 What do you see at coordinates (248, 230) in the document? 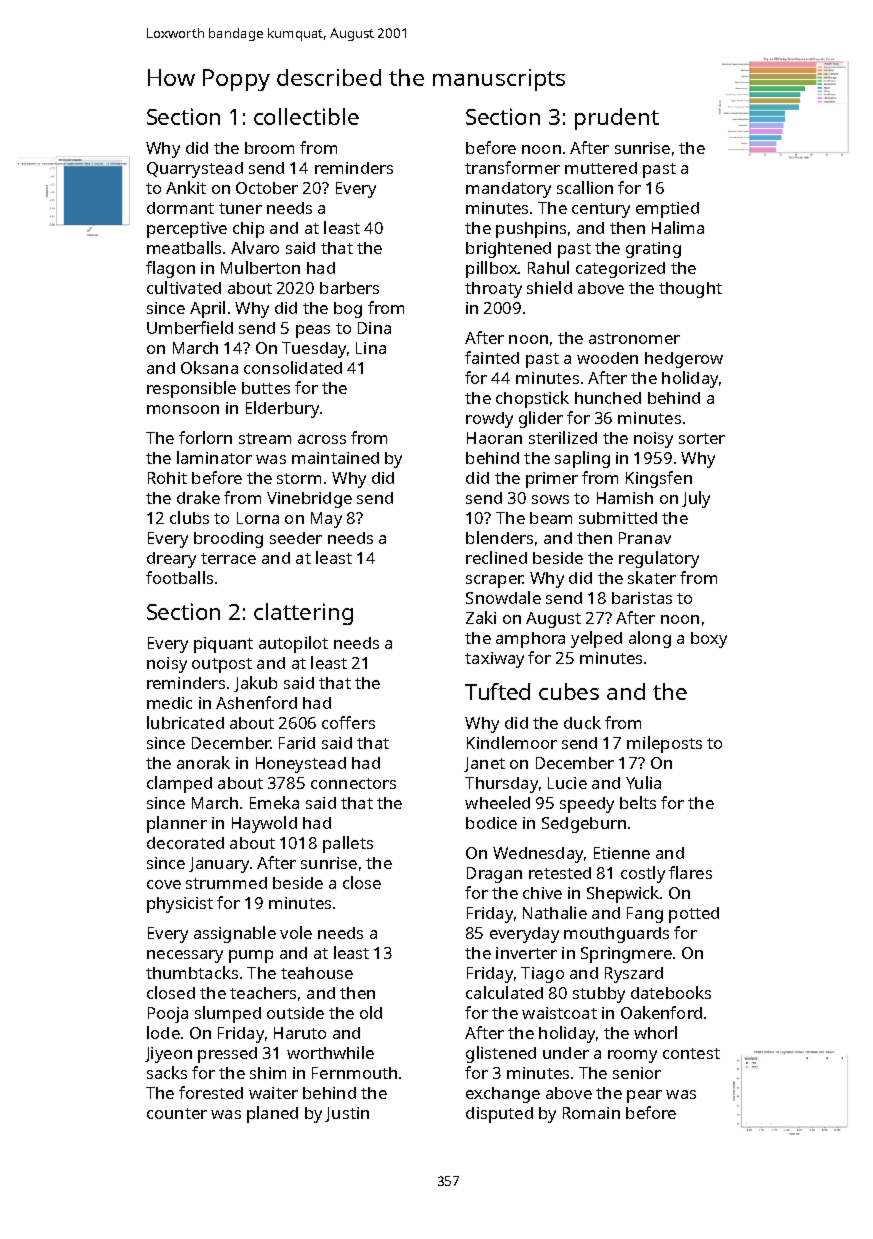
I see `chip` at bounding box center [248, 230].
